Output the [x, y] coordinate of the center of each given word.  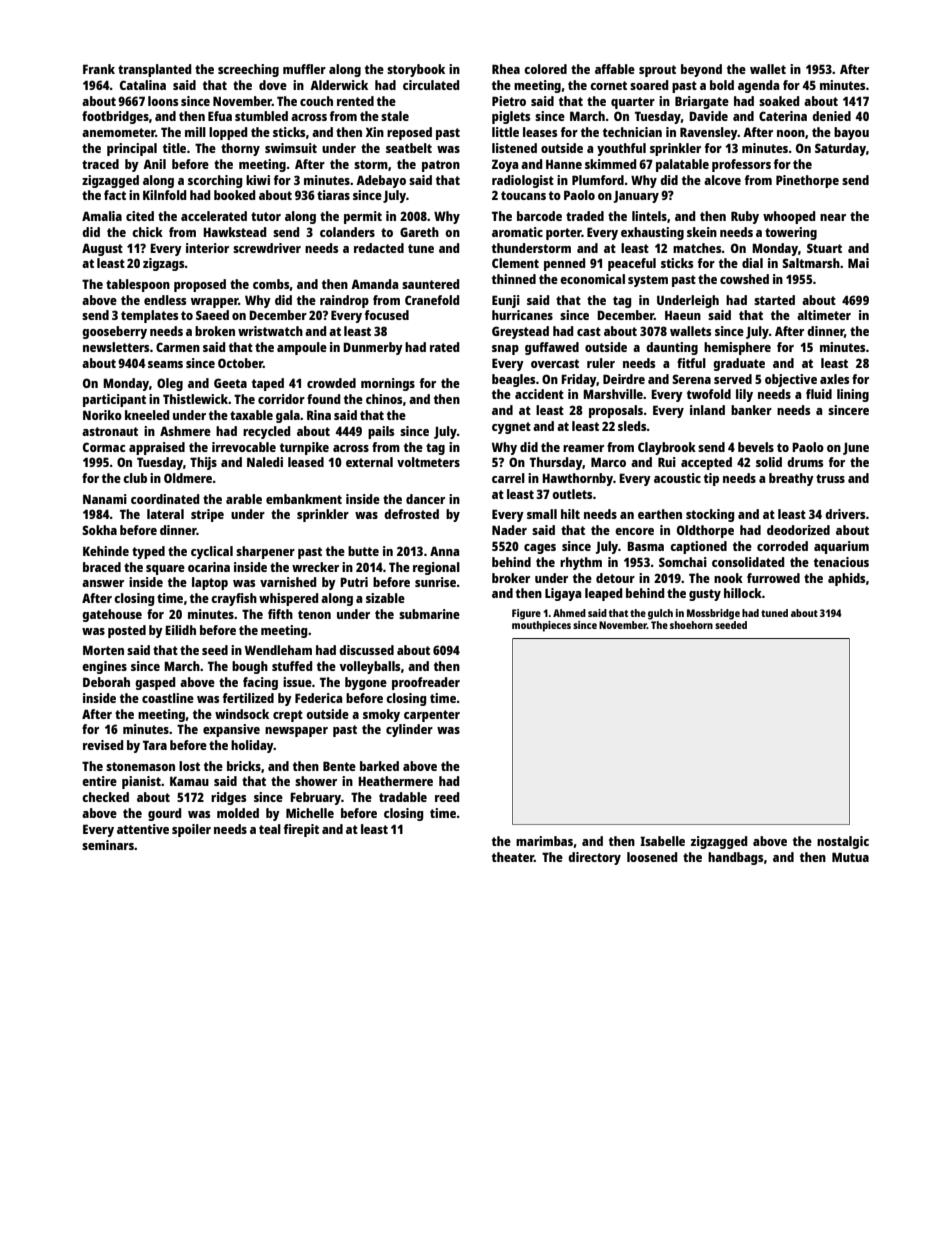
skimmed [611, 164]
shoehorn [691, 625]
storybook [416, 70]
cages [540, 549]
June [856, 449]
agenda [758, 86]
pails [381, 432]
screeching [248, 70]
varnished [288, 582]
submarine [429, 614]
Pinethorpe [807, 181]
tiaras [333, 195]
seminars [108, 845]
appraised [157, 448]
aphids [846, 579]
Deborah [106, 682]
